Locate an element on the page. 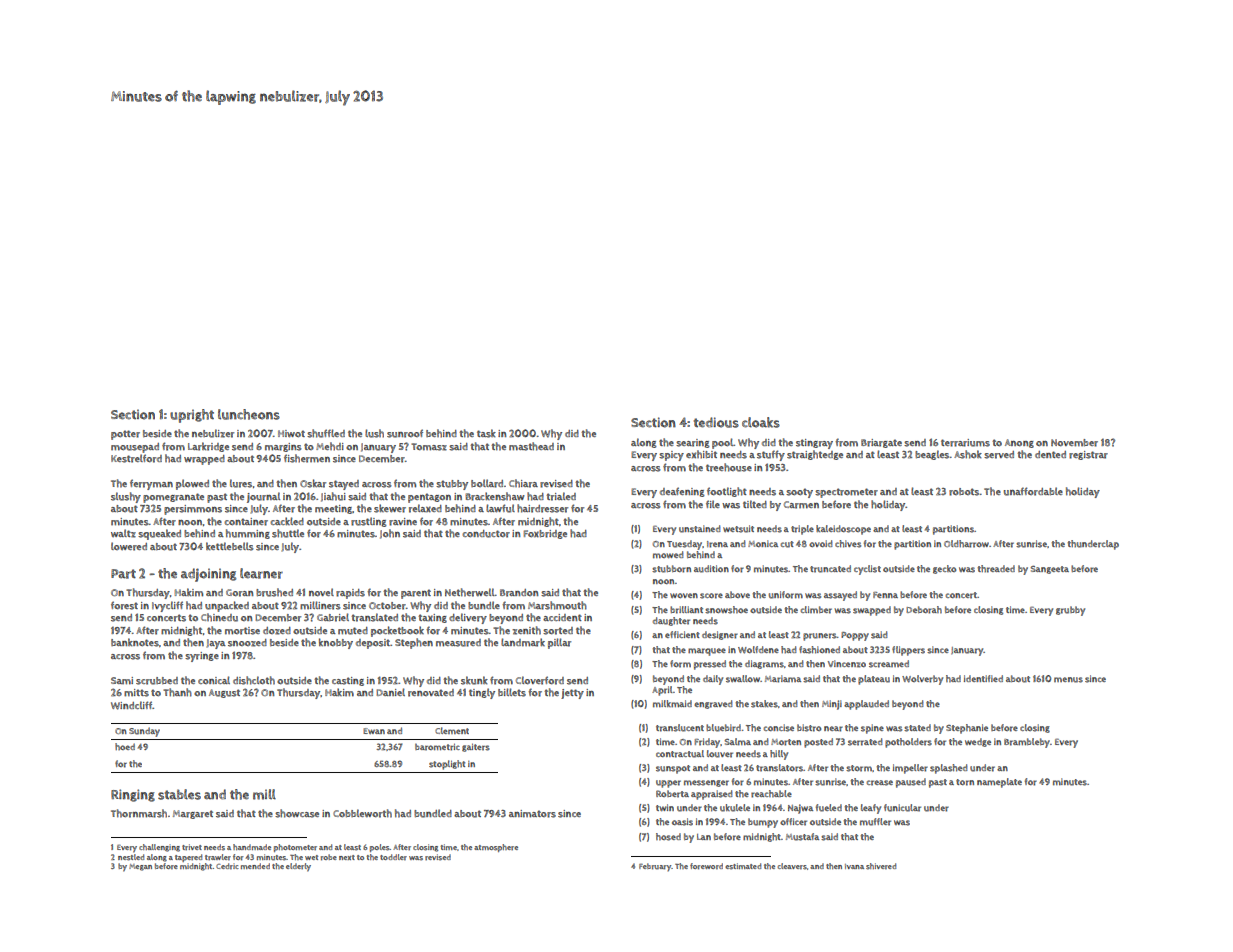 The height and width of the document is (952, 1233). billets is located at coordinates (512, 692).
